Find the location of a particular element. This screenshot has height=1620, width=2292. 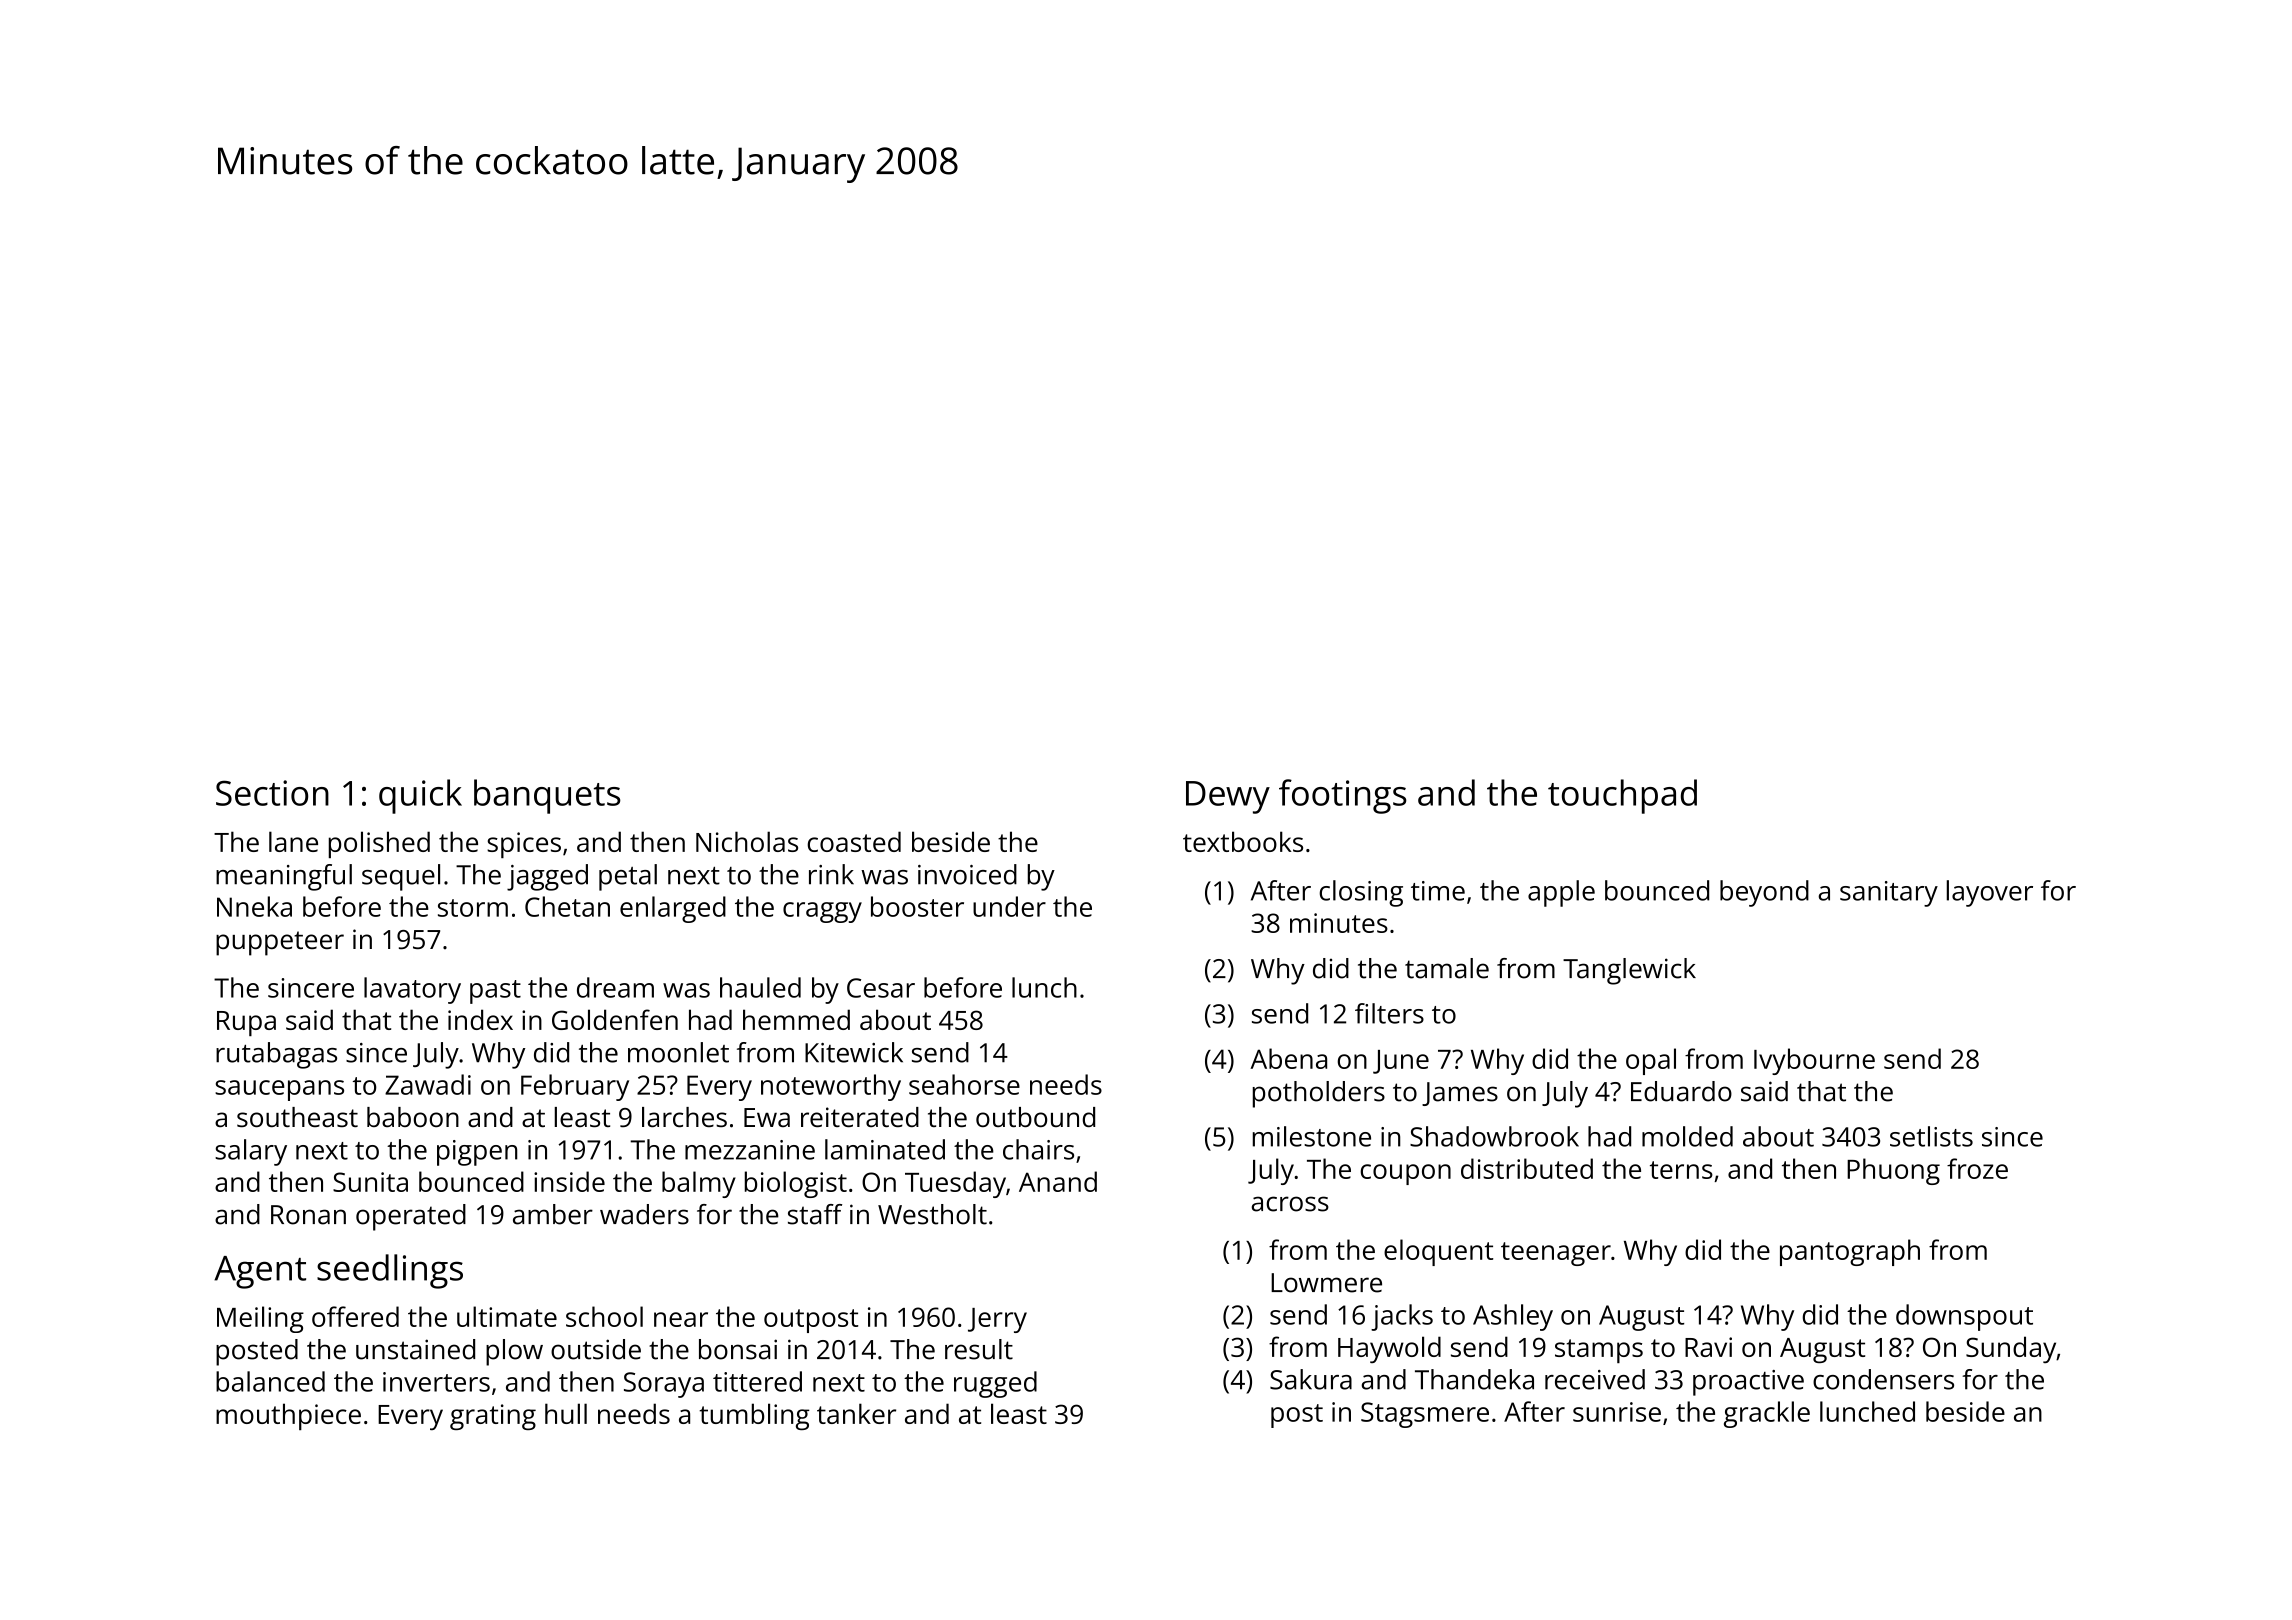

school is located at coordinates (604, 1316).
